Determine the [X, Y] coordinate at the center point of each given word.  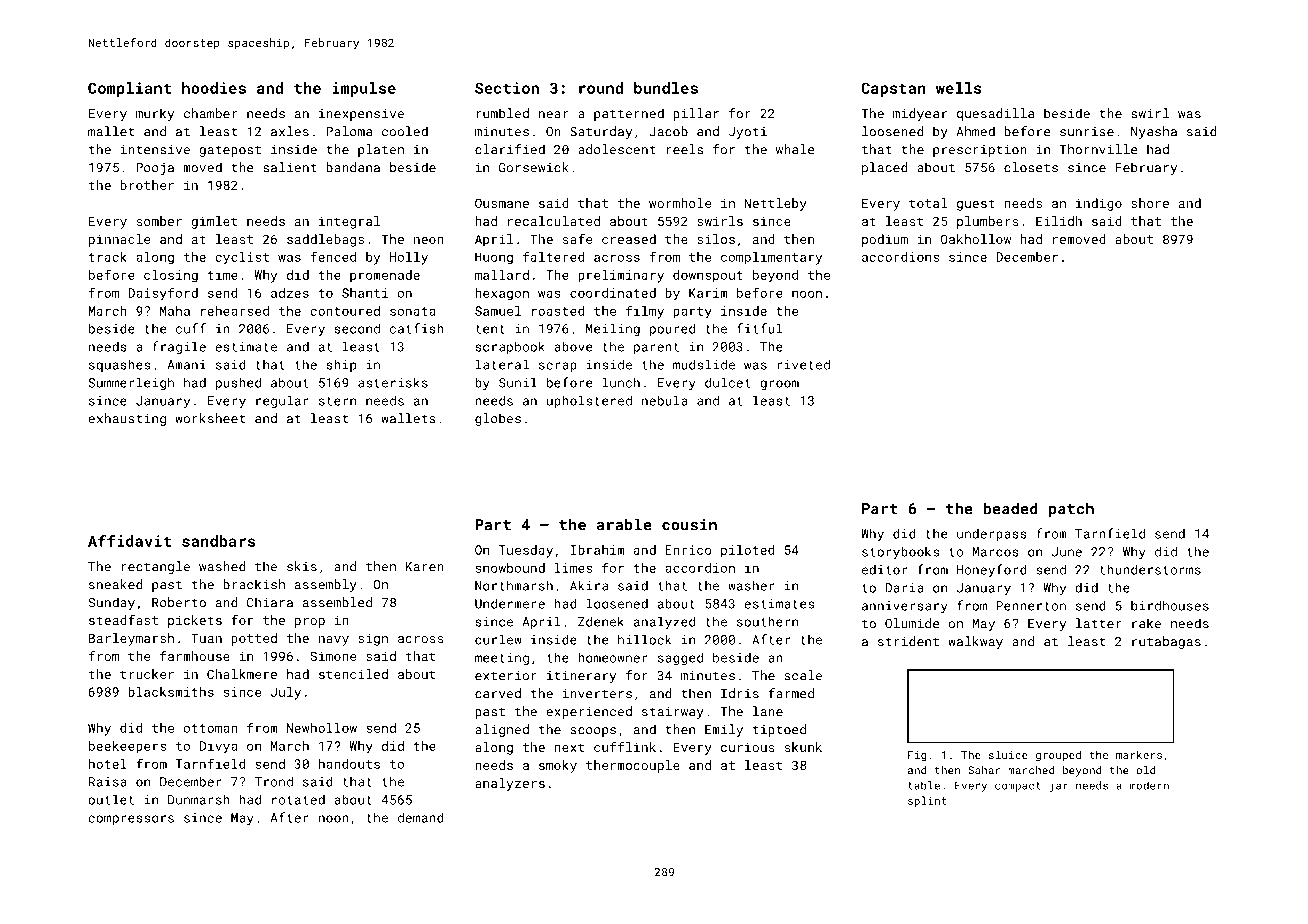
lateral [502, 364]
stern [337, 401]
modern [1149, 785]
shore [1150, 203]
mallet [111, 131]
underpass [992, 534]
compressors [131, 820]
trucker [147, 674]
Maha [175, 311]
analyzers [510, 784]
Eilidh [1059, 221]
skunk [803, 747]
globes [498, 419]
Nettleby [775, 204]
